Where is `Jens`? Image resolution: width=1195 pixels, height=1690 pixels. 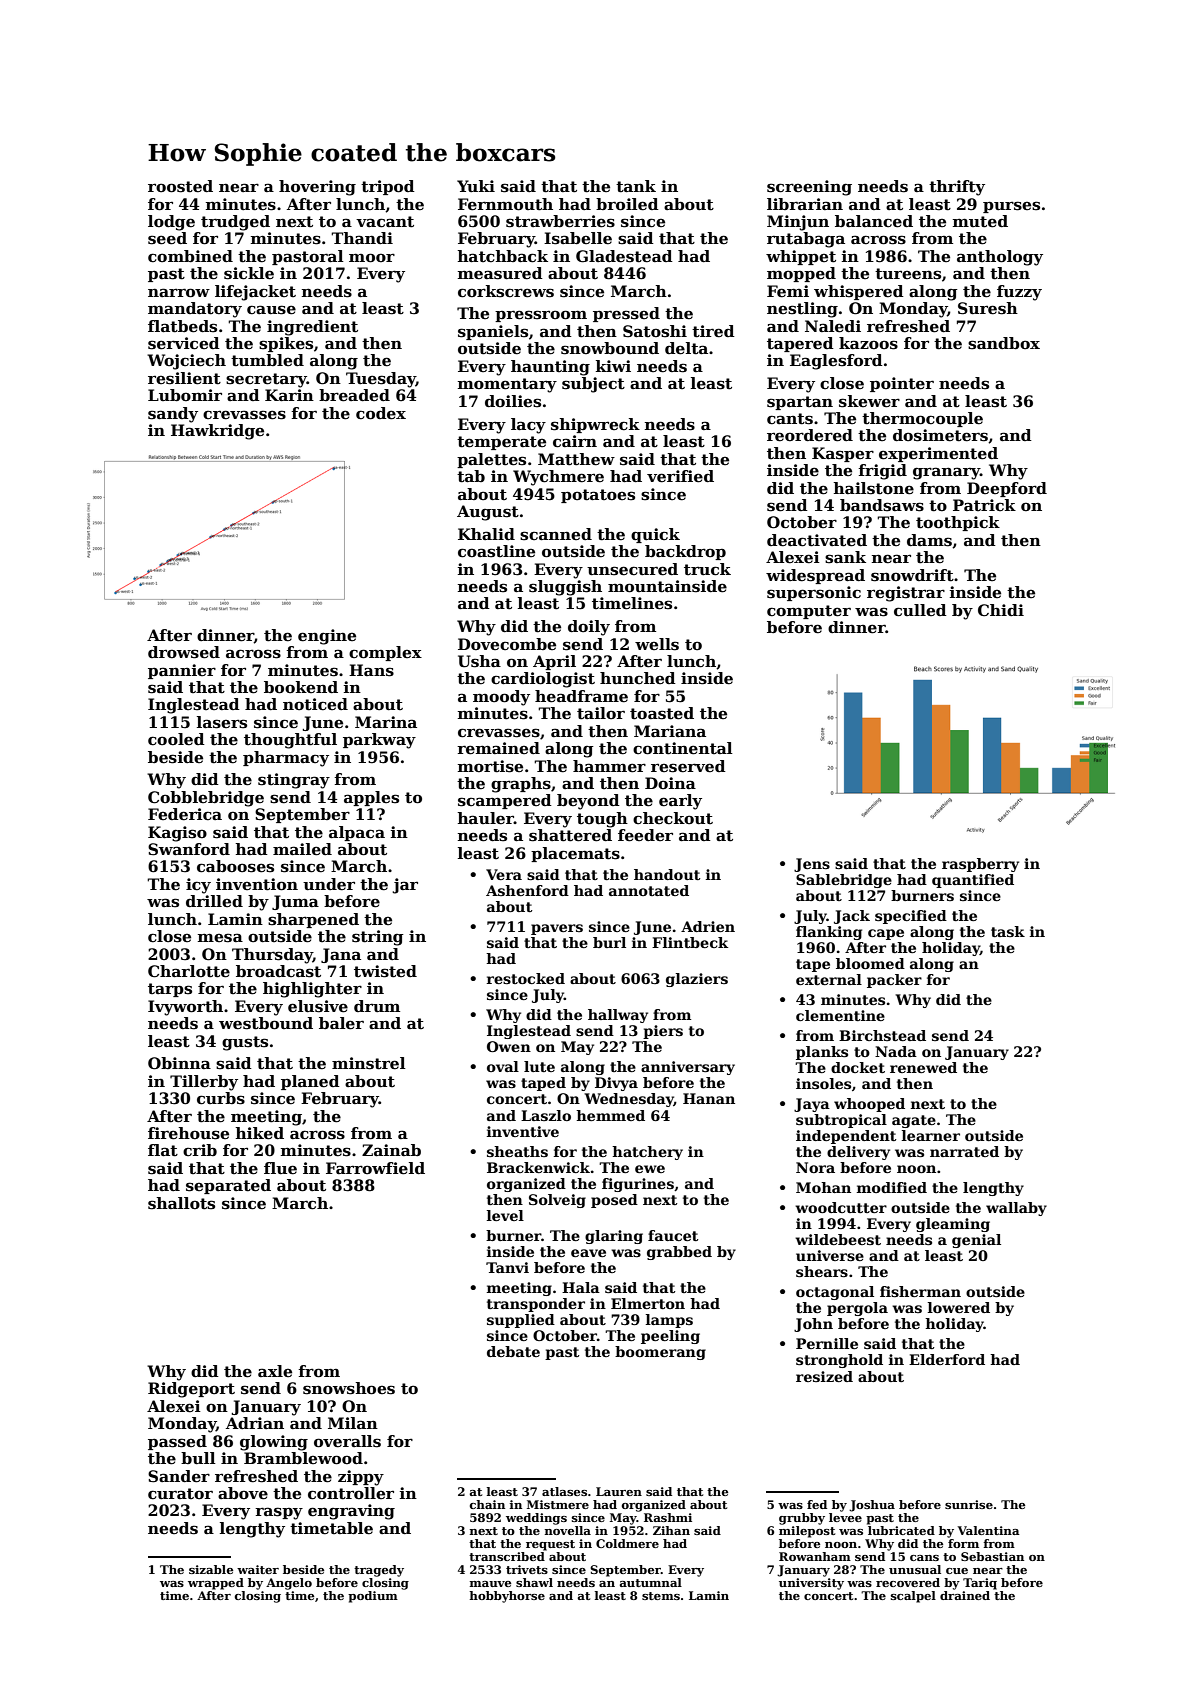
Jens is located at coordinates (812, 865).
